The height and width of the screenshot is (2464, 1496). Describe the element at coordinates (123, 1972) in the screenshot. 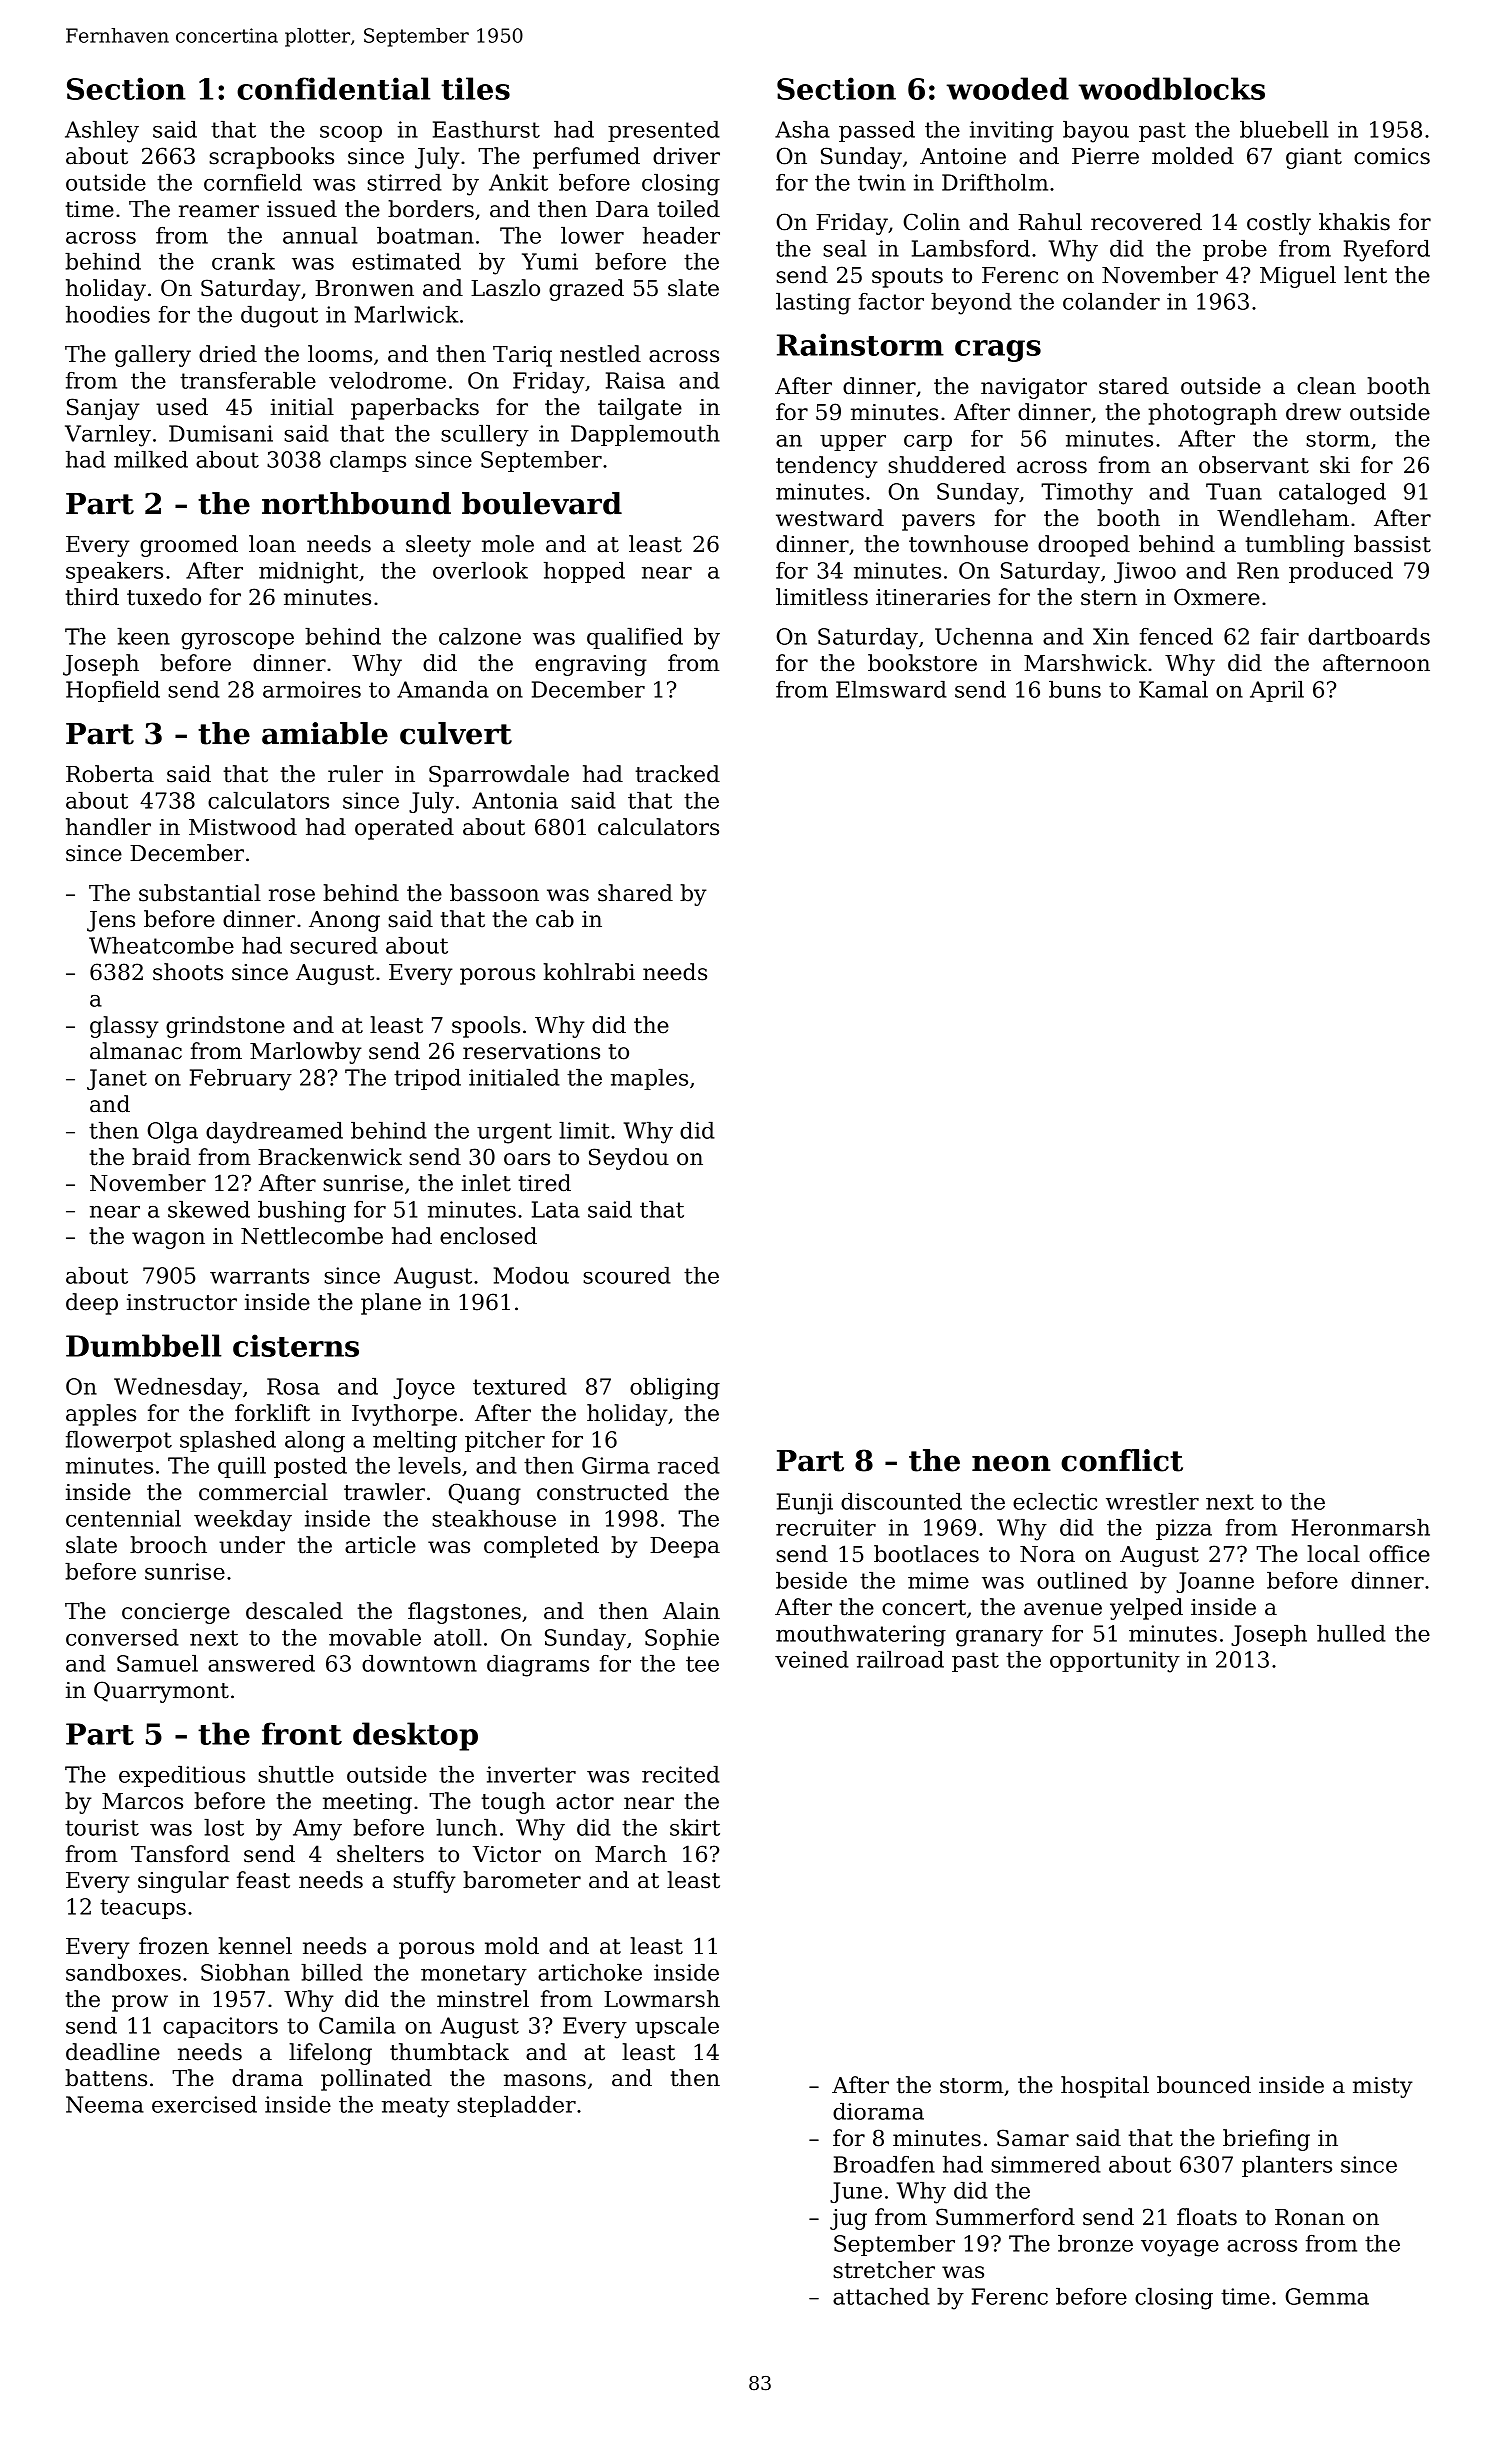

I see `sandboxes` at that location.
